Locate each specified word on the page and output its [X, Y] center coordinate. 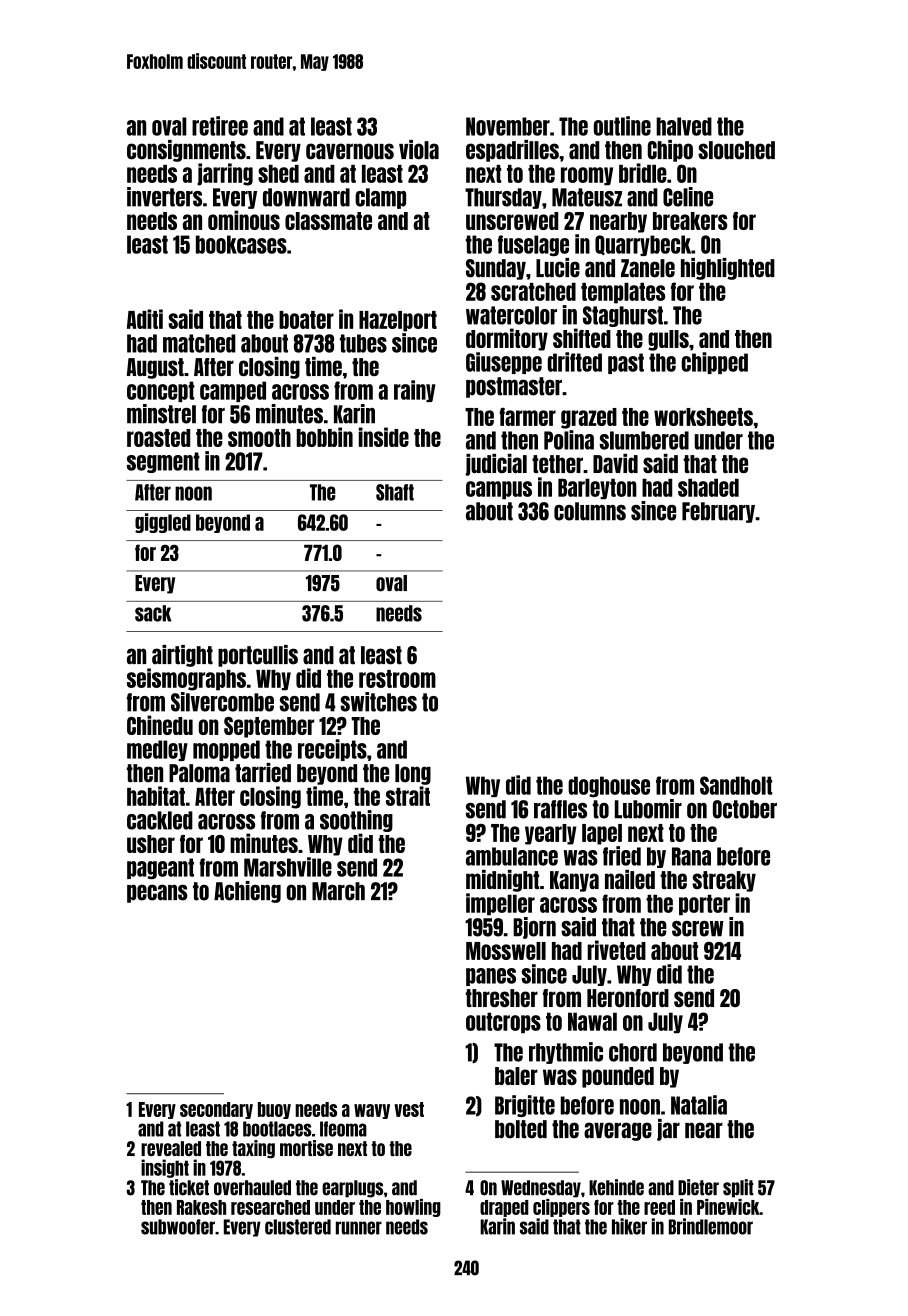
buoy [274, 1110]
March [338, 891]
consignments [186, 151]
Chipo [670, 151]
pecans [157, 893]
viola [419, 150]
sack [153, 613]
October [745, 809]
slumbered [644, 440]
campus [499, 490]
